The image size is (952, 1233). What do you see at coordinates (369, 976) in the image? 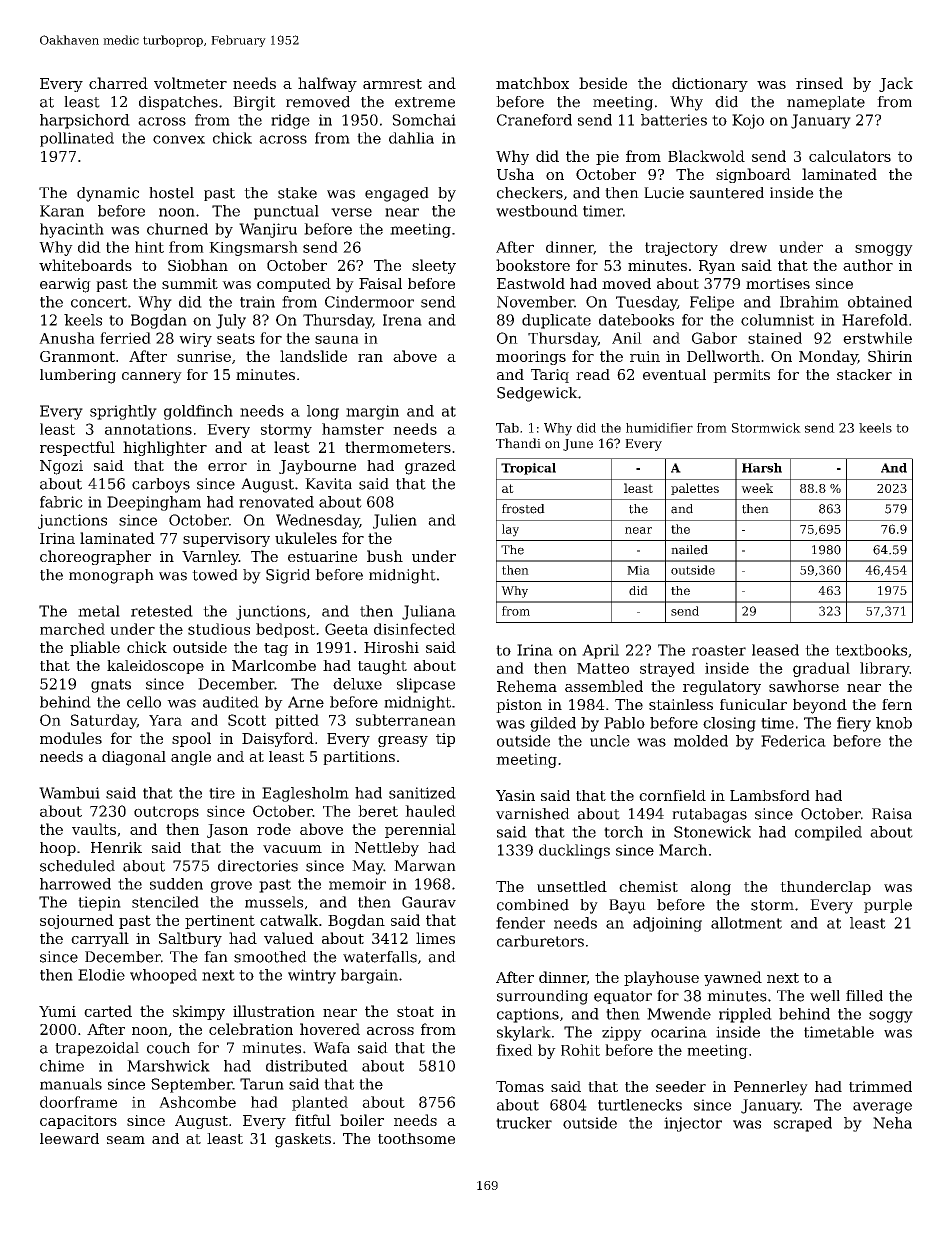
I see `bargain` at bounding box center [369, 976].
